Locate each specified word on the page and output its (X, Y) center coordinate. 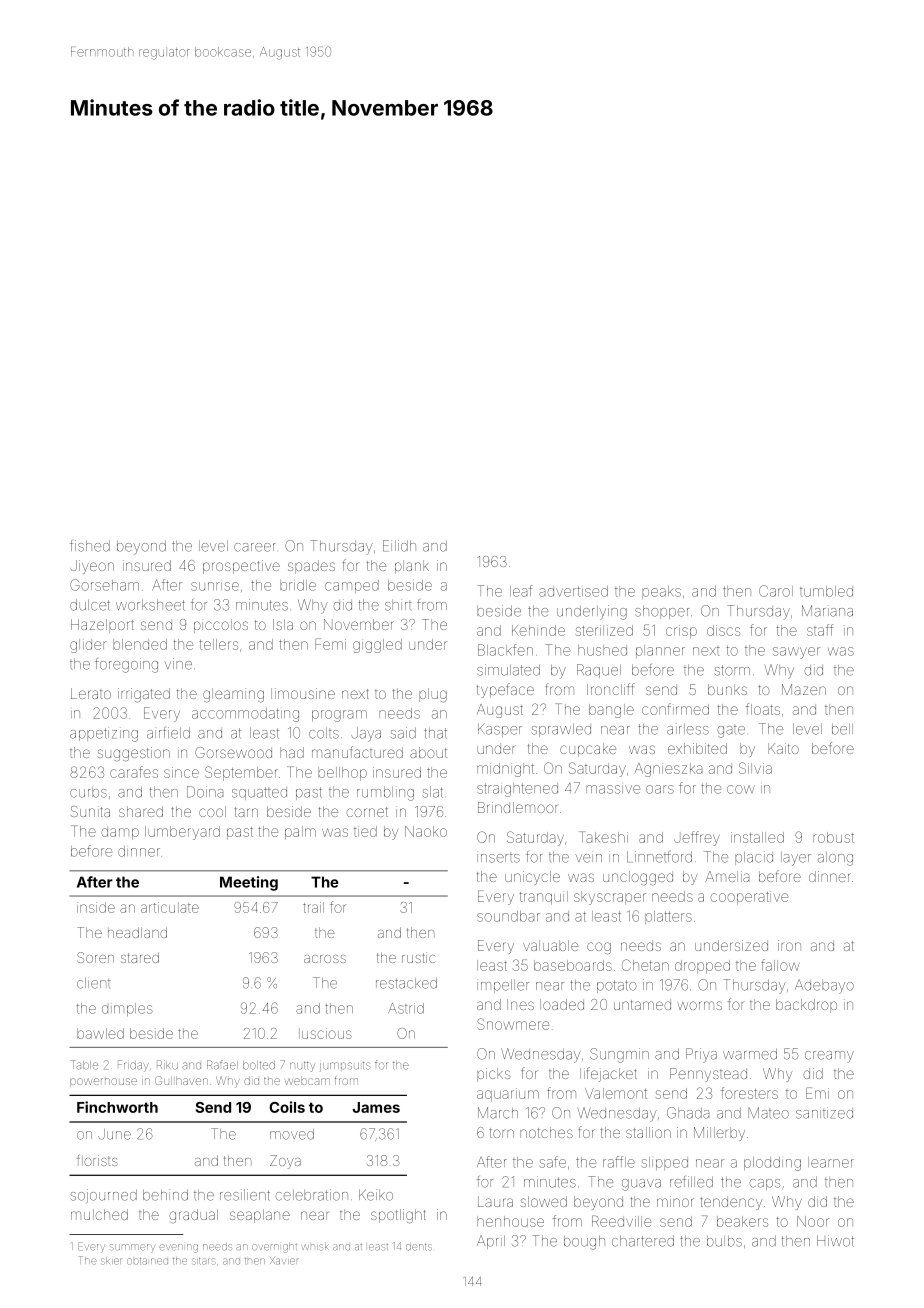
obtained (147, 1261)
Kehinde (538, 630)
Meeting (249, 883)
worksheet (150, 605)
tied (365, 831)
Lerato (91, 693)
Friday (133, 1066)
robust (833, 837)
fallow (780, 965)
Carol (776, 591)
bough (584, 1242)
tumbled (826, 591)
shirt (398, 605)
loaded (562, 1004)
